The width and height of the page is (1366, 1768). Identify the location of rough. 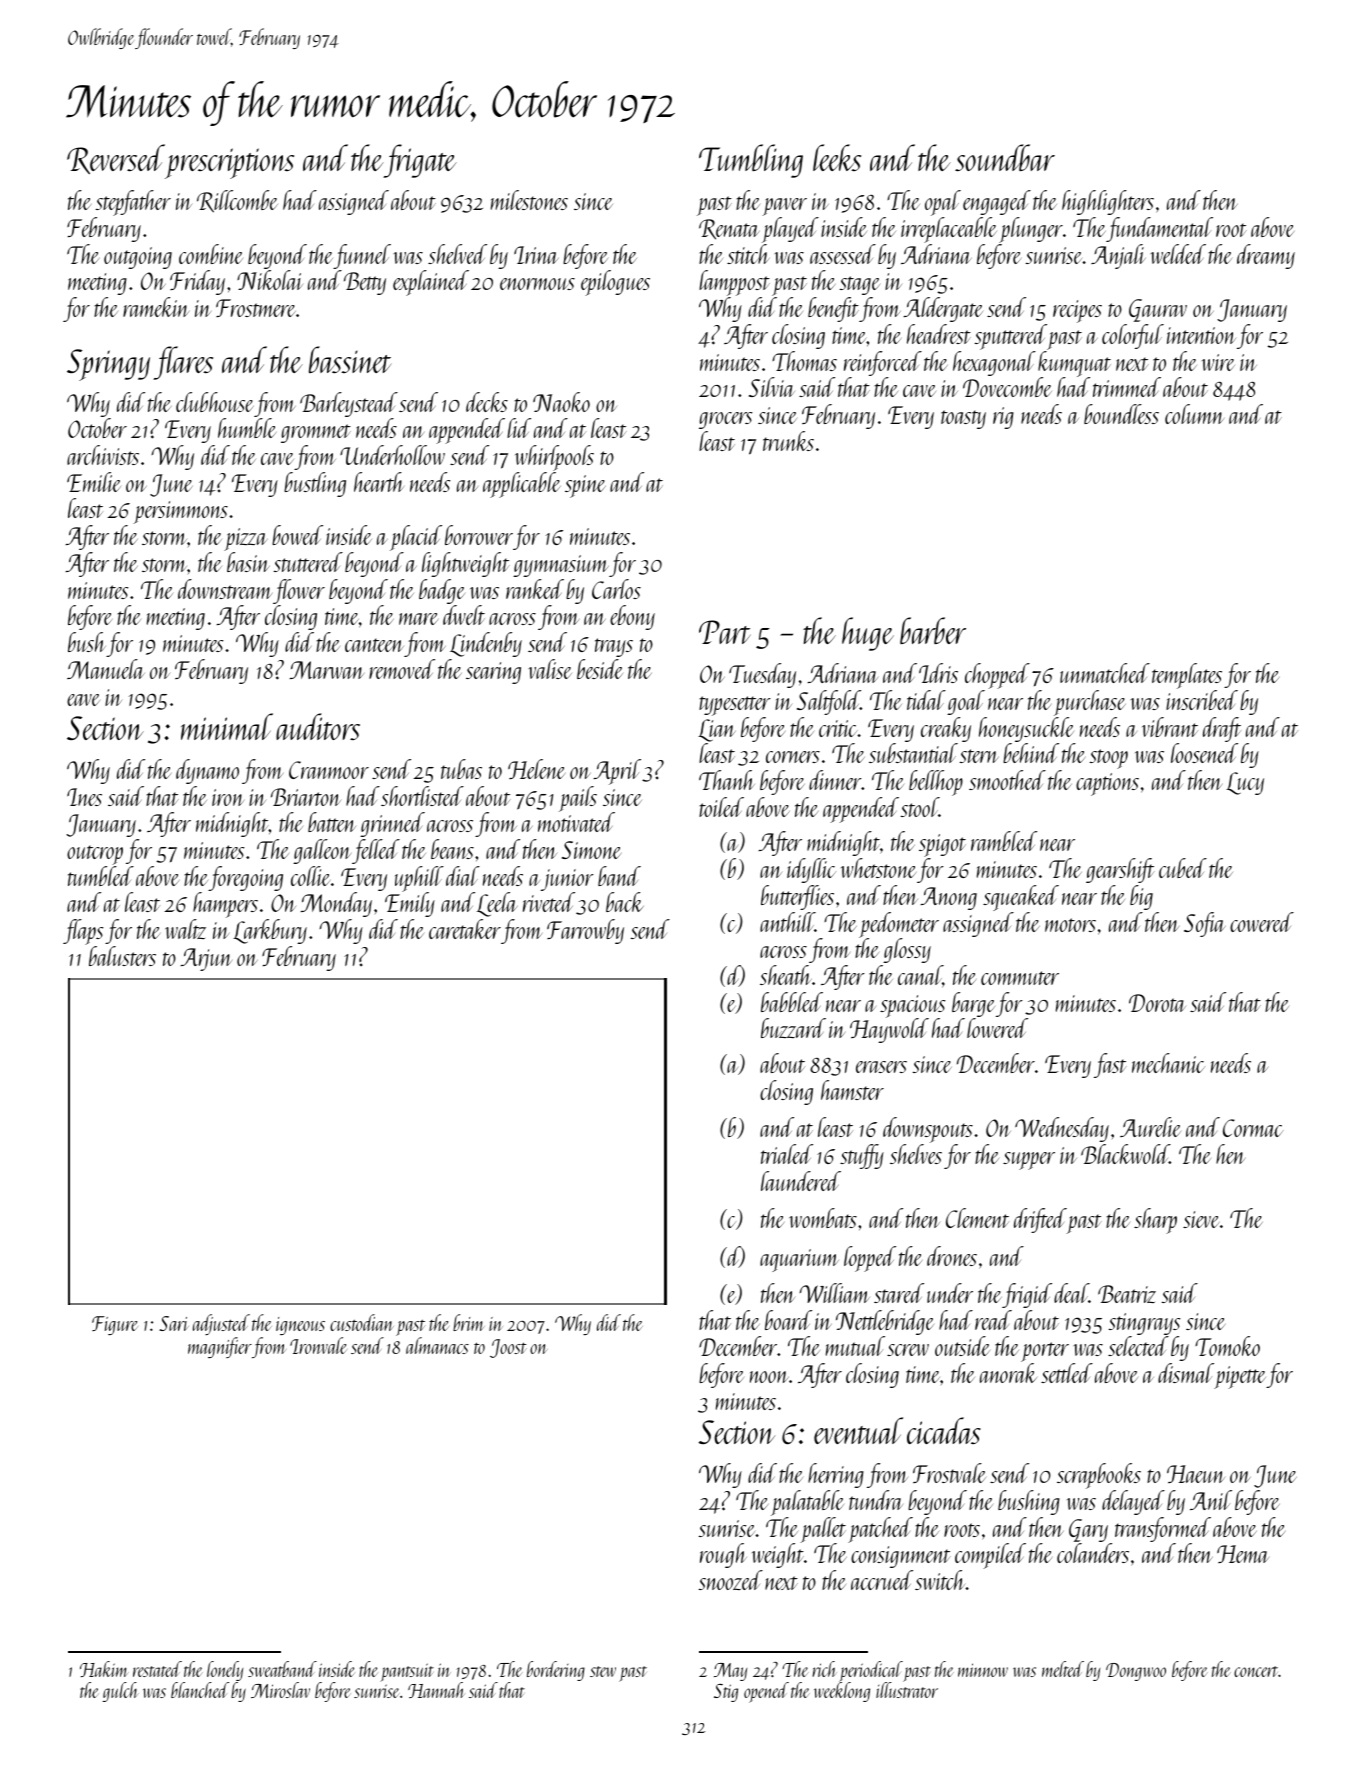
(723, 1555).
